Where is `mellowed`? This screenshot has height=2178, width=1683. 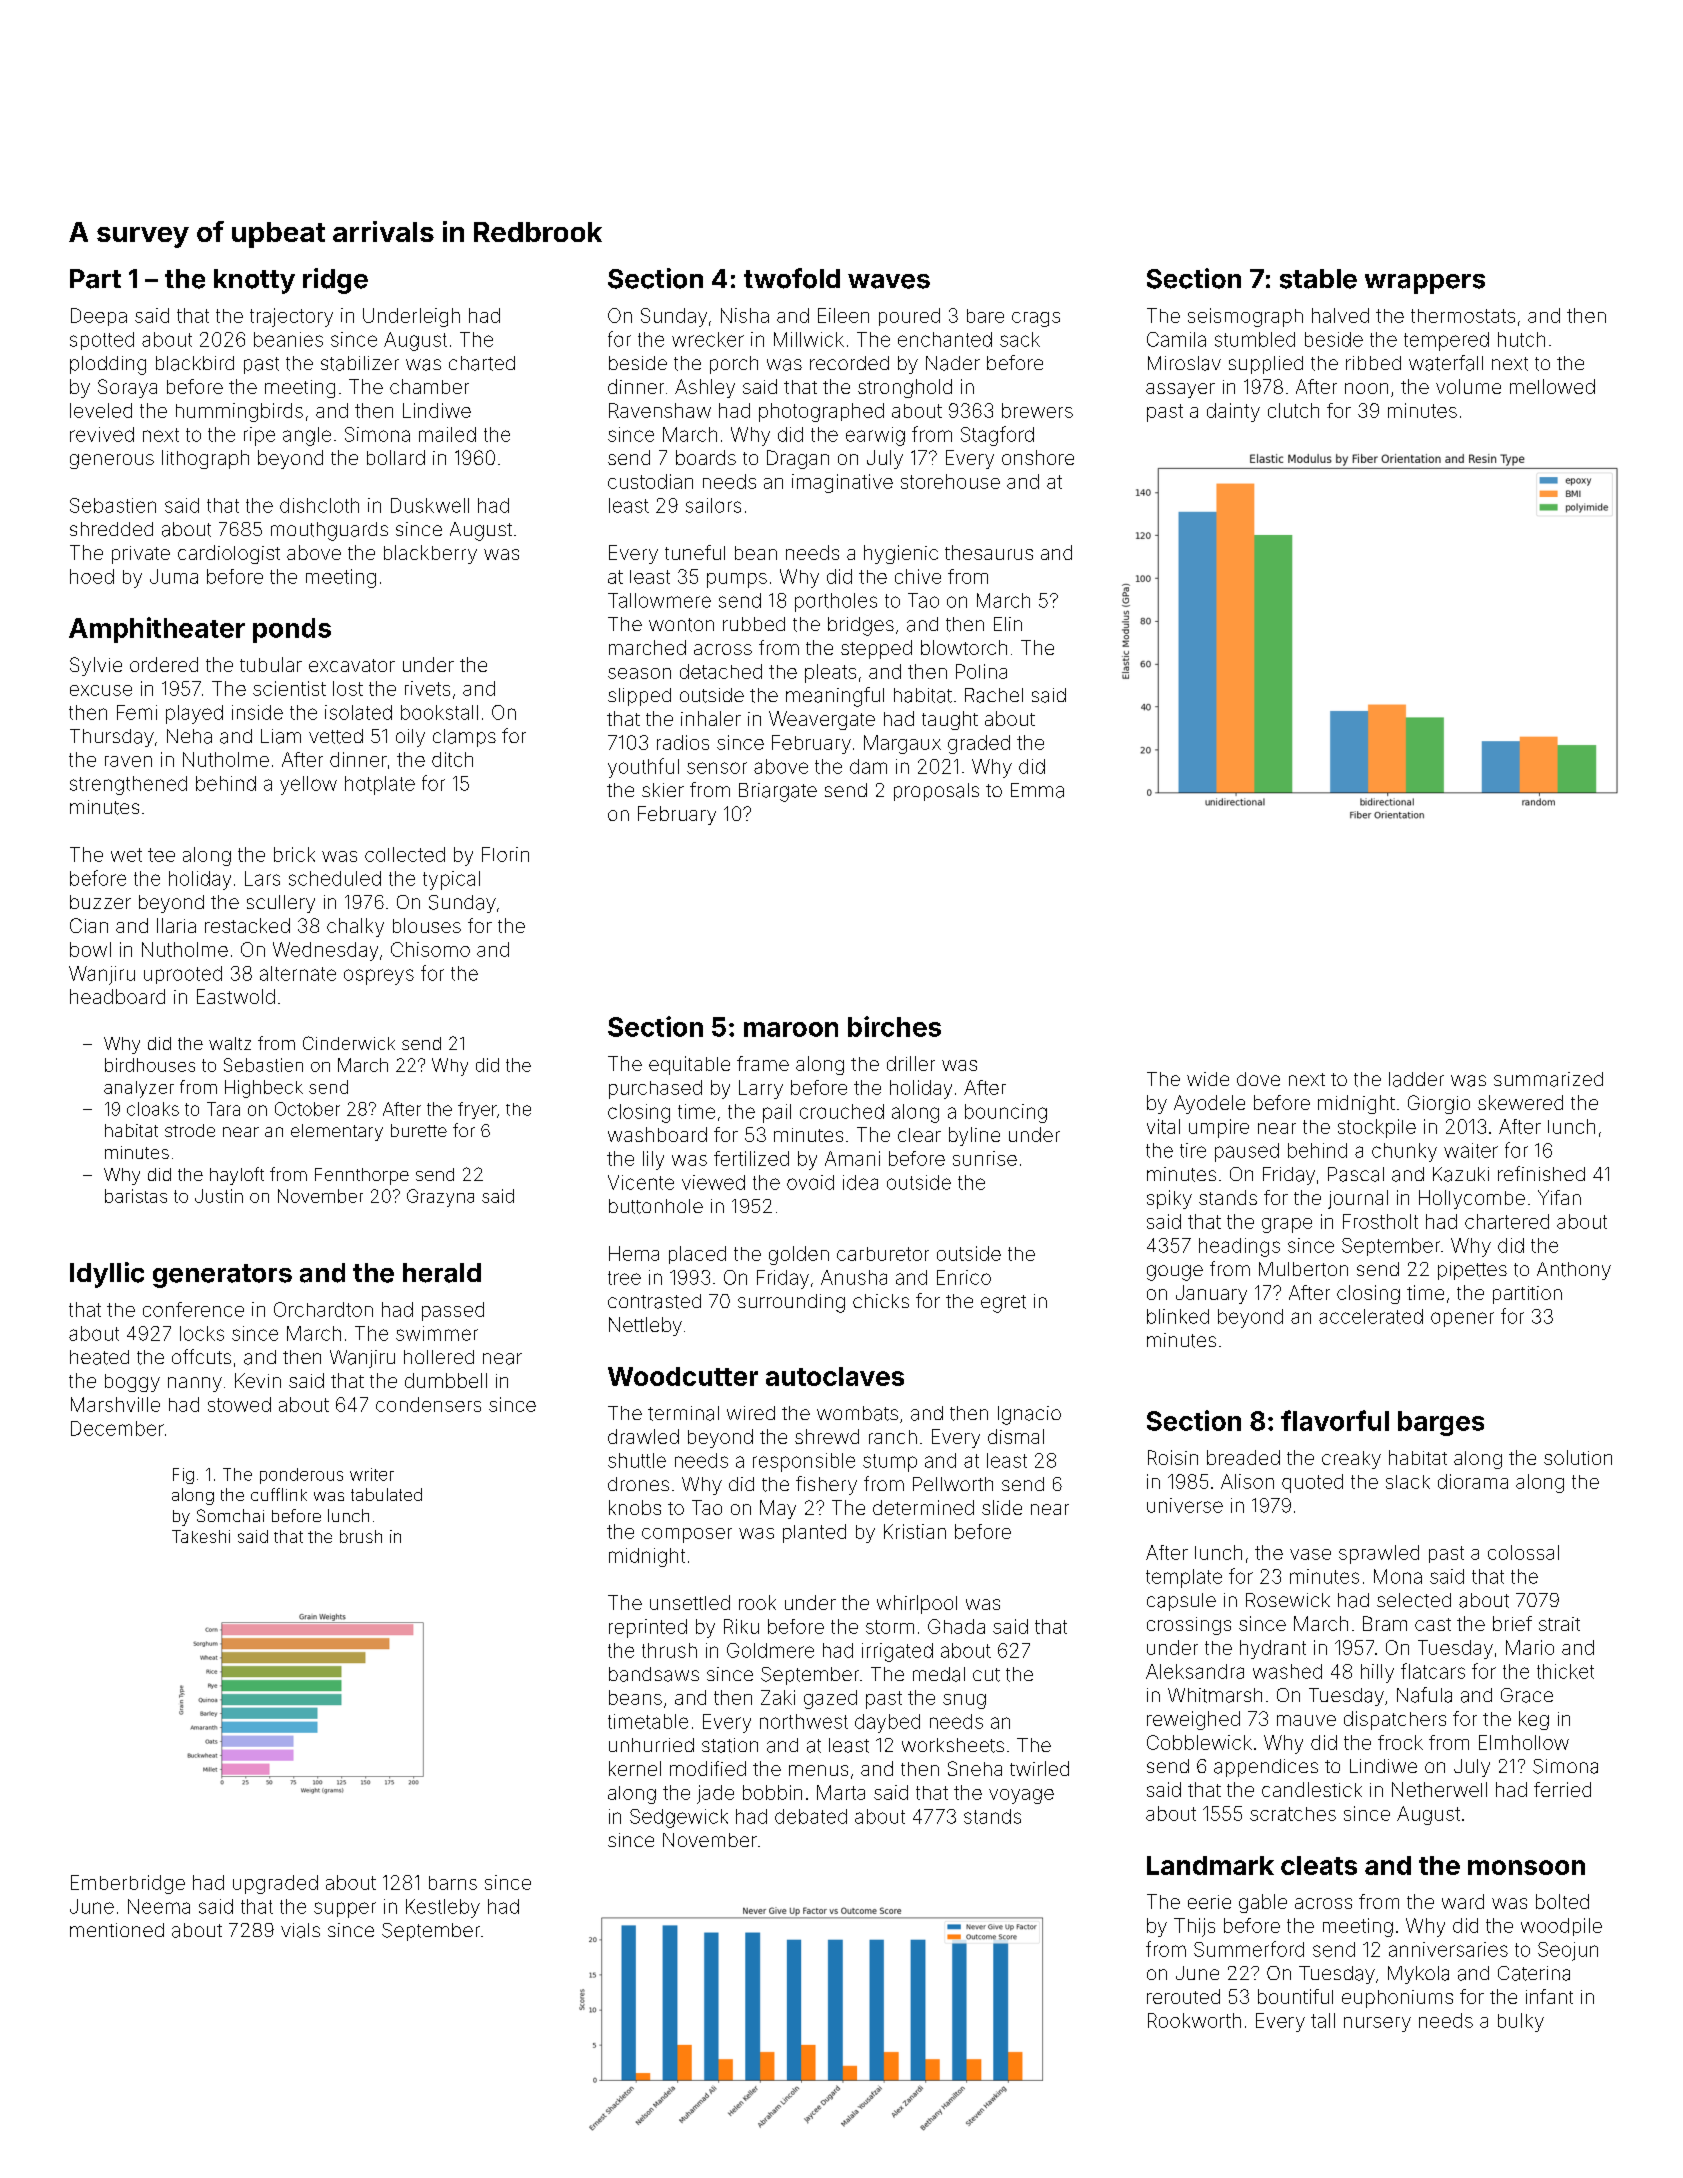 mellowed is located at coordinates (1552, 386).
